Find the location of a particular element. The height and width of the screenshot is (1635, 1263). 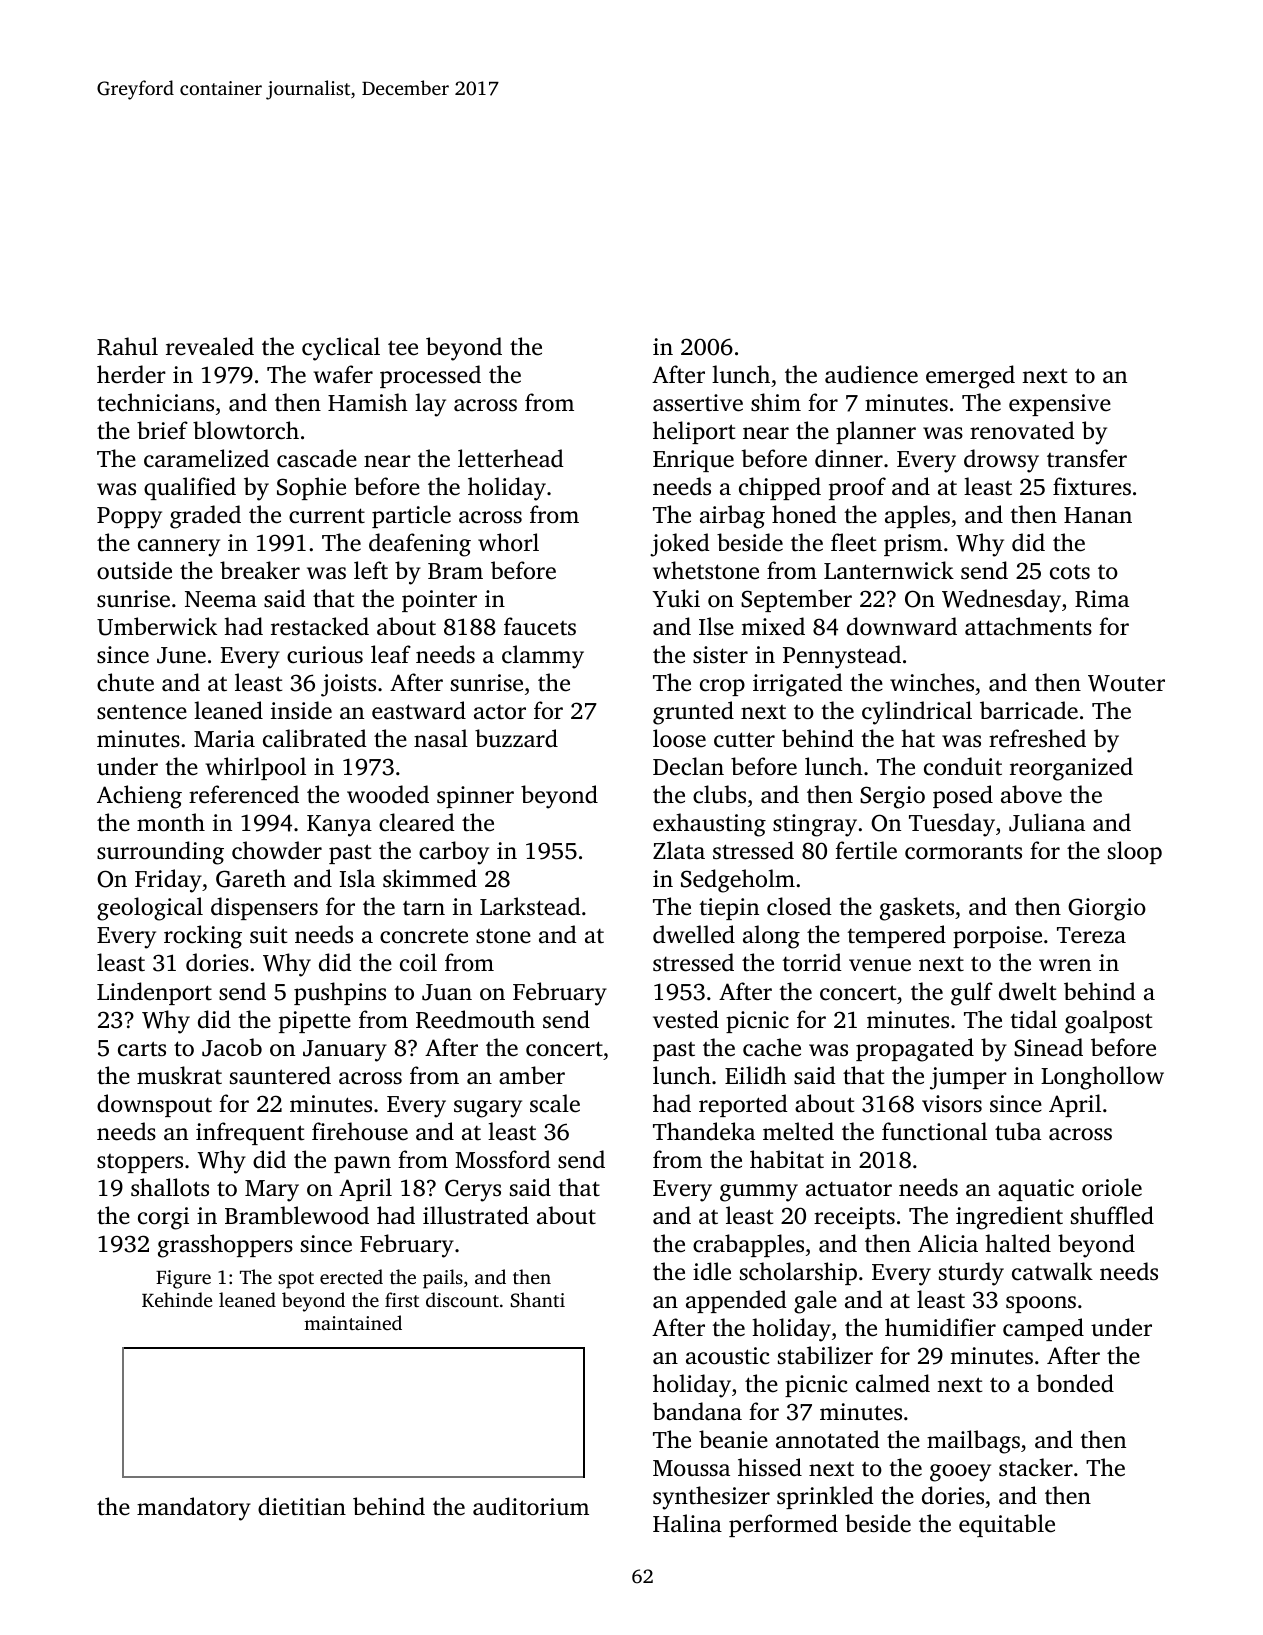

grasshoppers is located at coordinates (225, 1246).
